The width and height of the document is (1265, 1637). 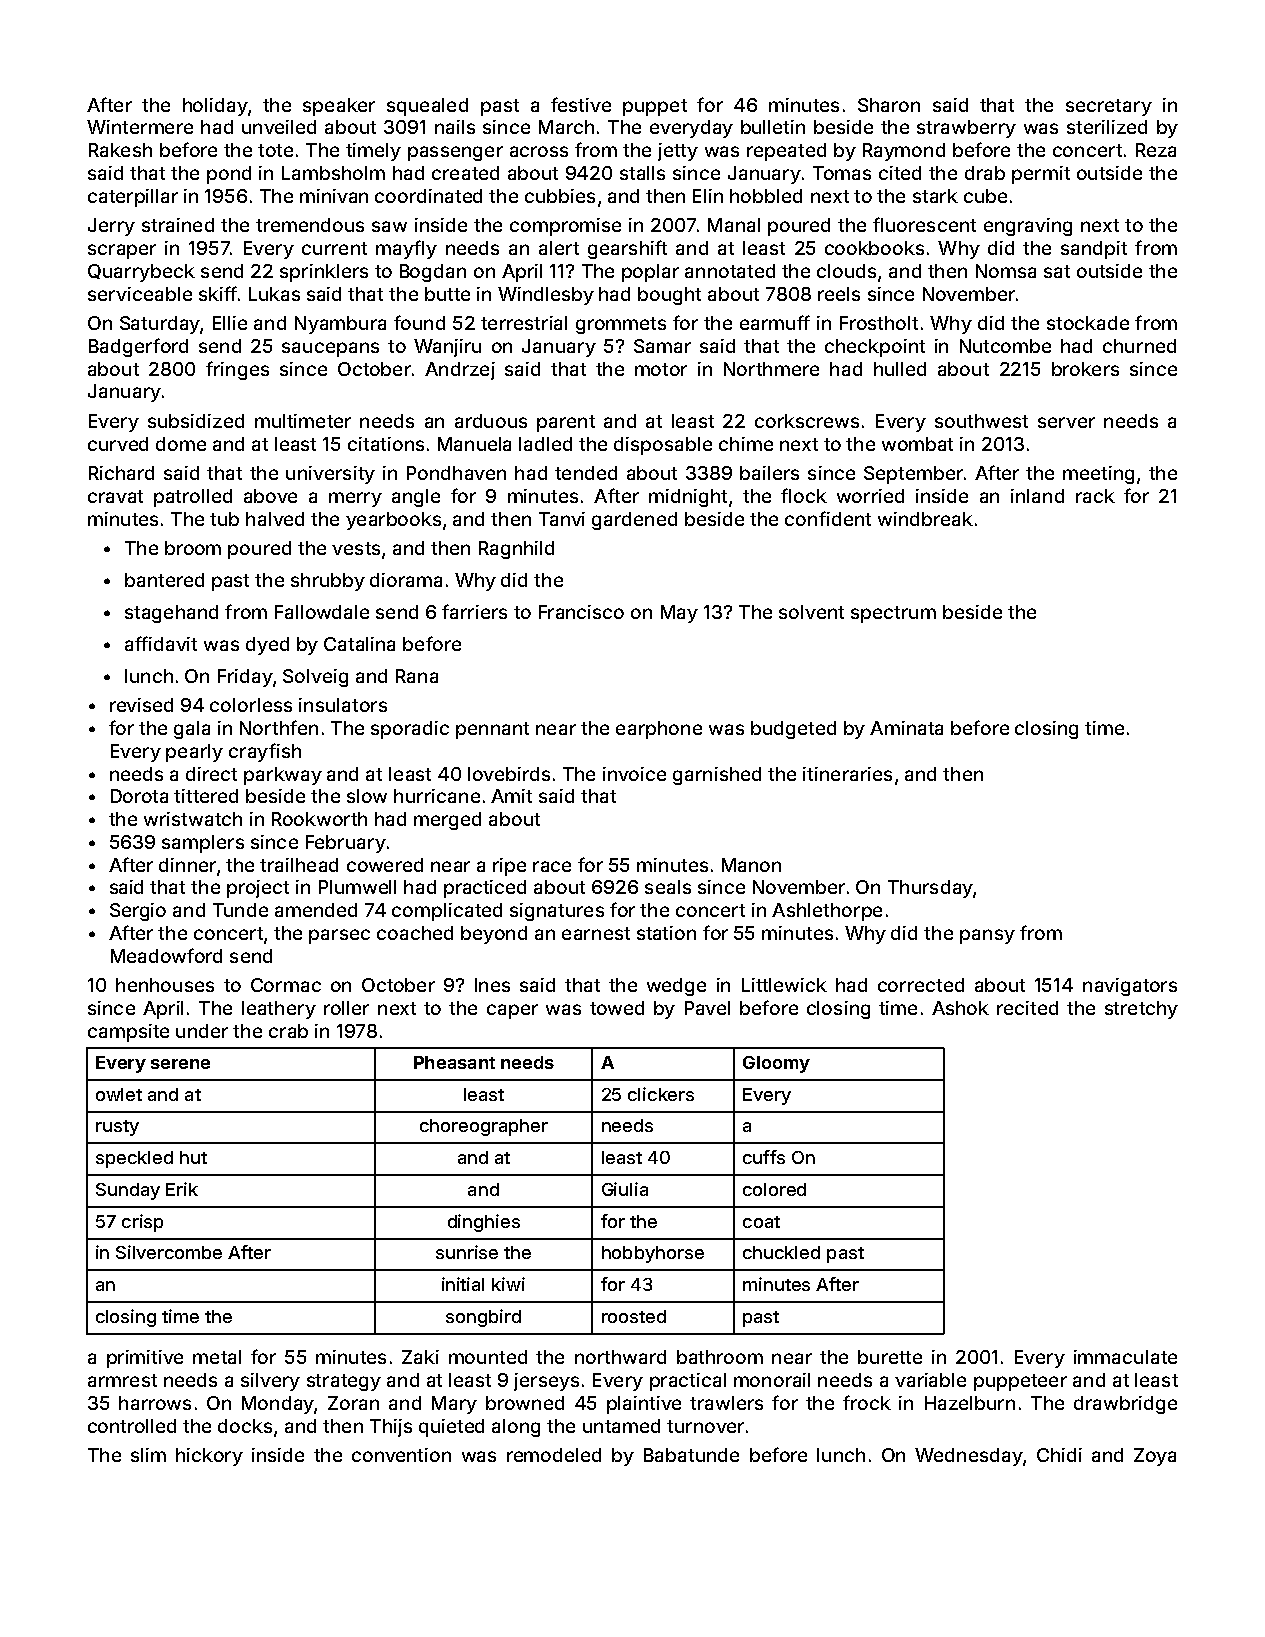 What do you see at coordinates (138, 347) in the document?
I see `Badgerford` at bounding box center [138, 347].
